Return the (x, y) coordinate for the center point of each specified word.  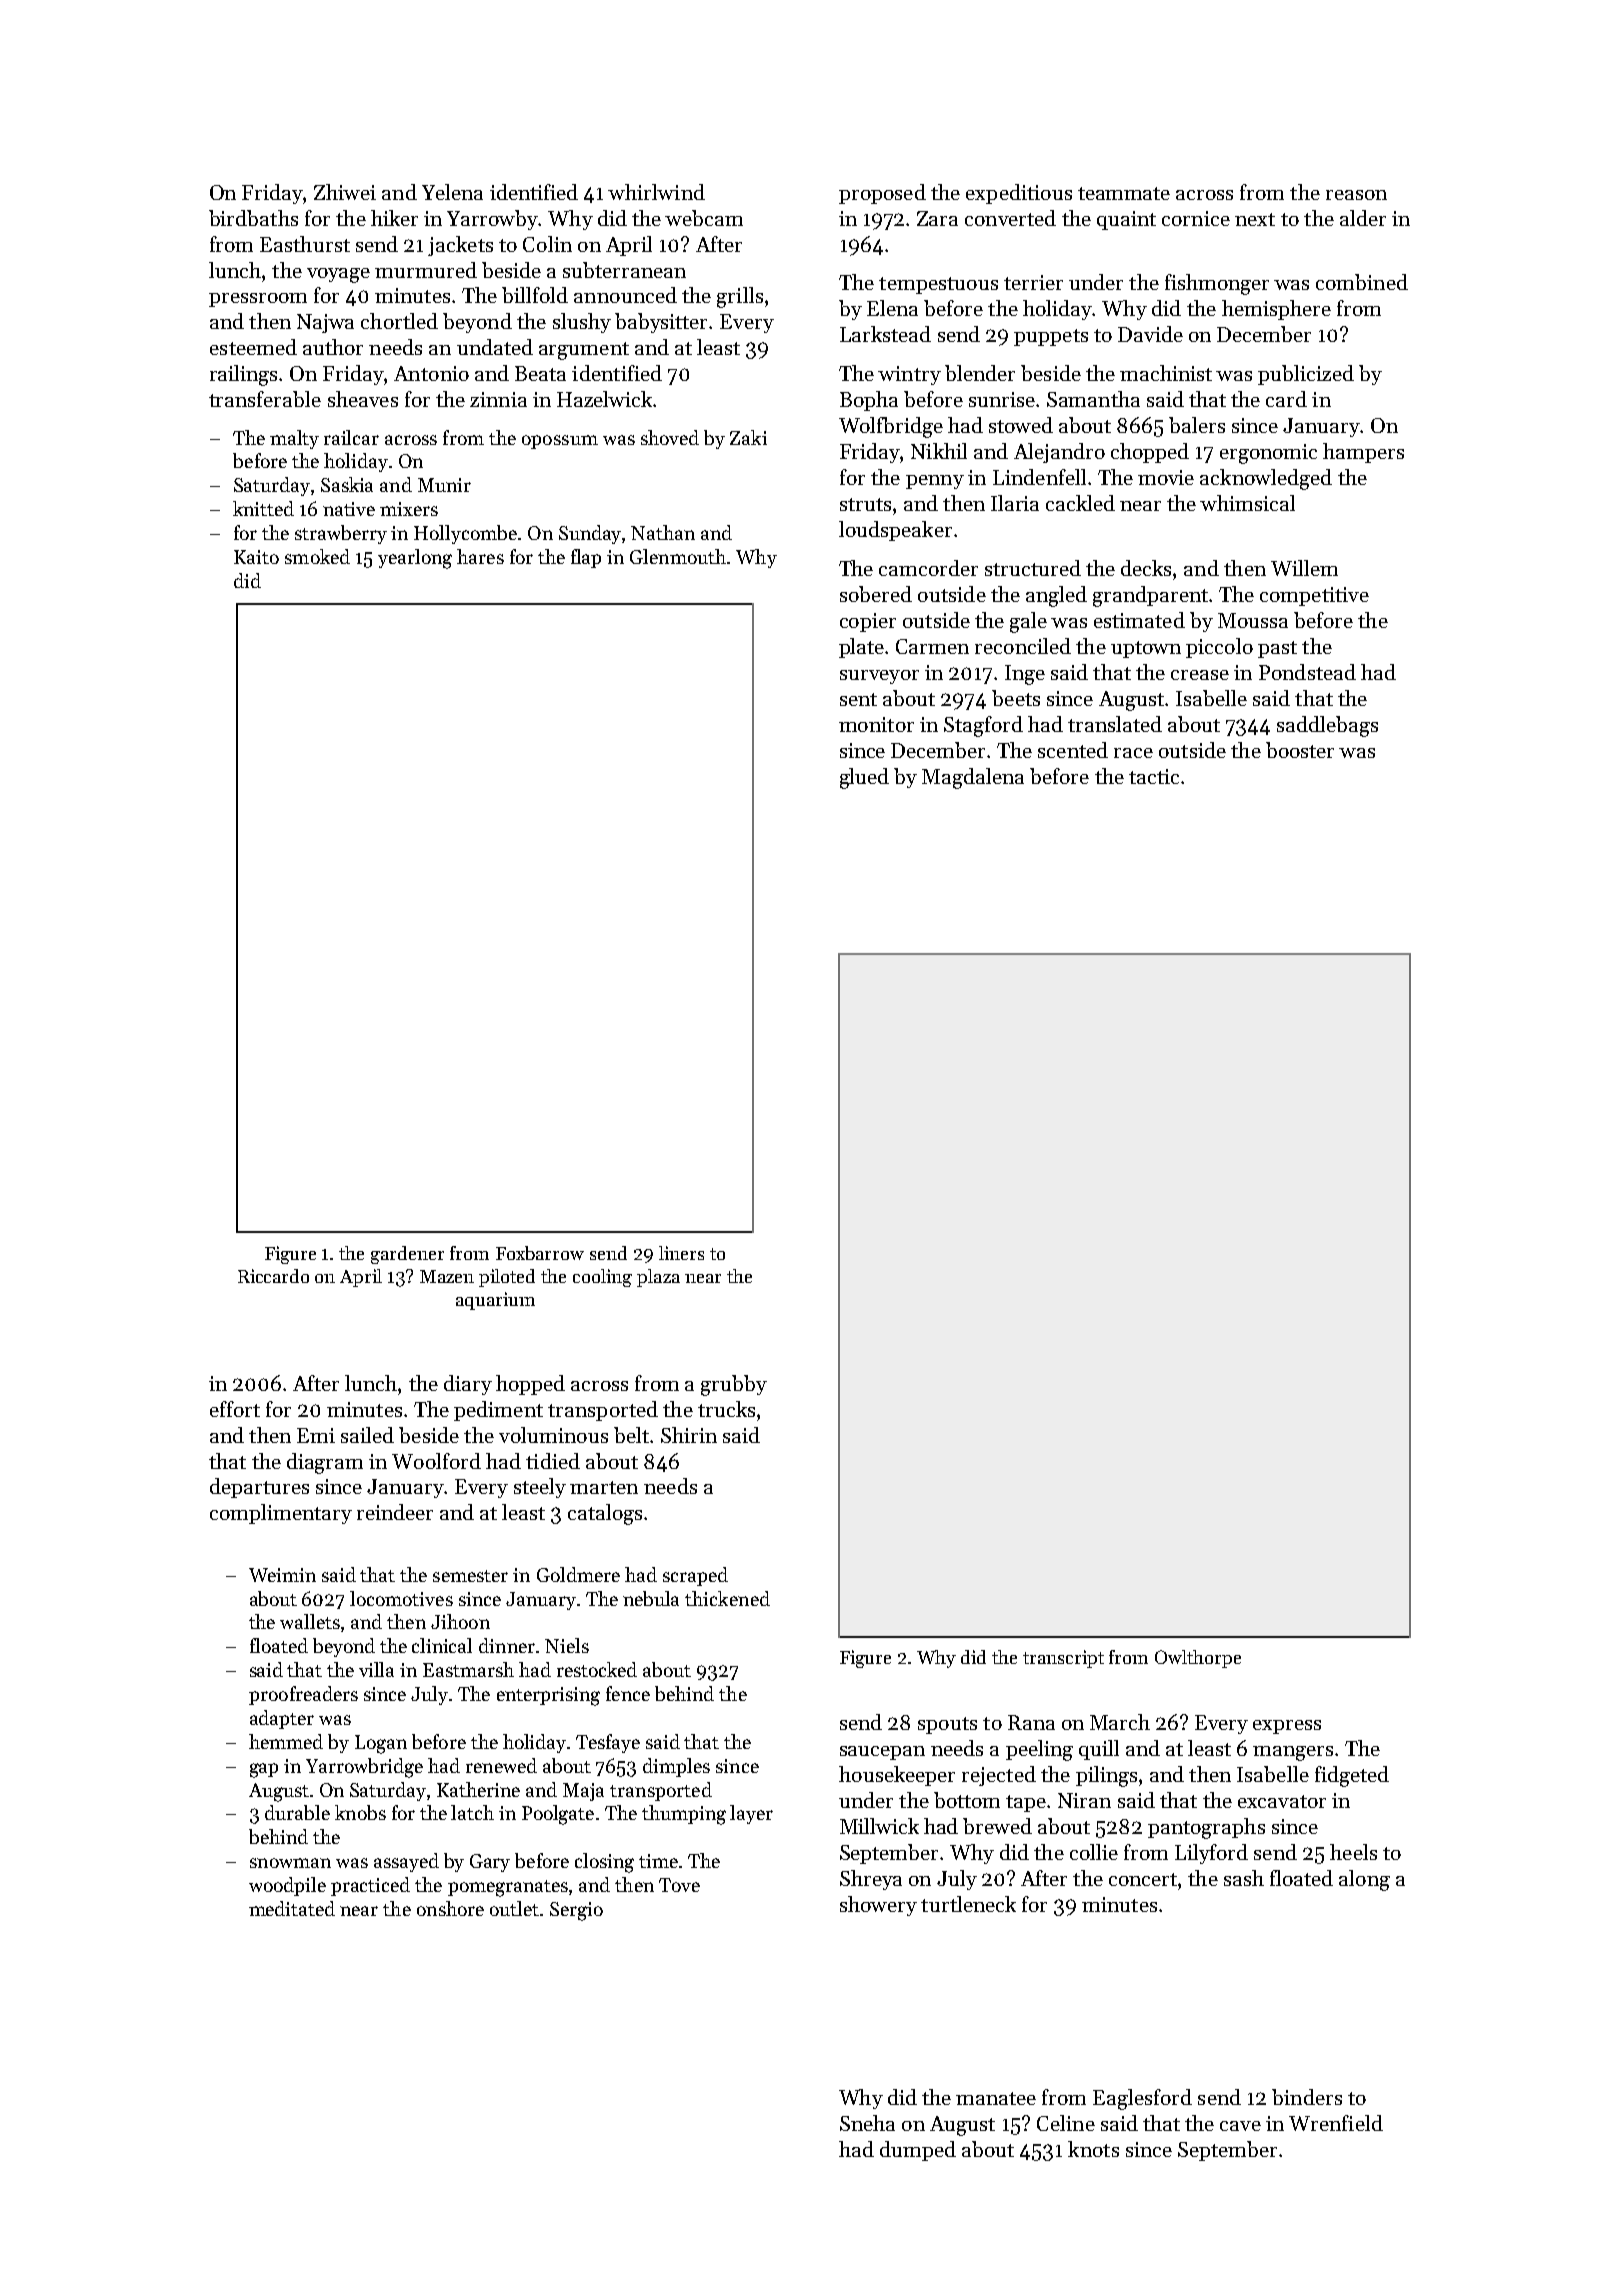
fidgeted (1352, 1776)
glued (864, 778)
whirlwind (656, 192)
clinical (442, 1645)
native (349, 509)
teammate (1124, 193)
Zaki (748, 437)
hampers (1363, 453)
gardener (407, 1255)
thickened (727, 1598)
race (1133, 753)
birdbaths (253, 218)
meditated (292, 1908)
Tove (679, 1885)
